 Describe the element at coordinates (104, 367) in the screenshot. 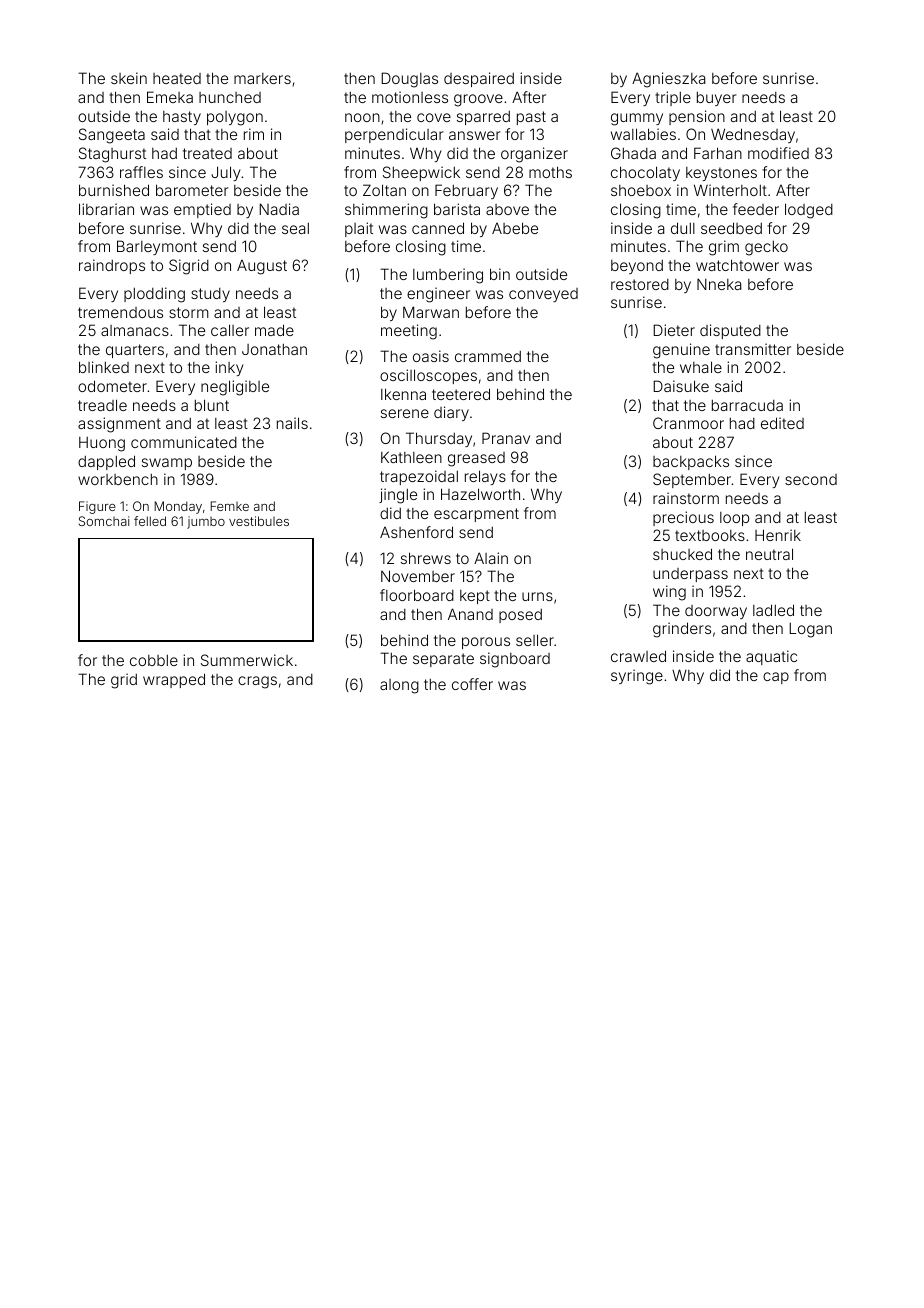

I see `blinked` at that location.
